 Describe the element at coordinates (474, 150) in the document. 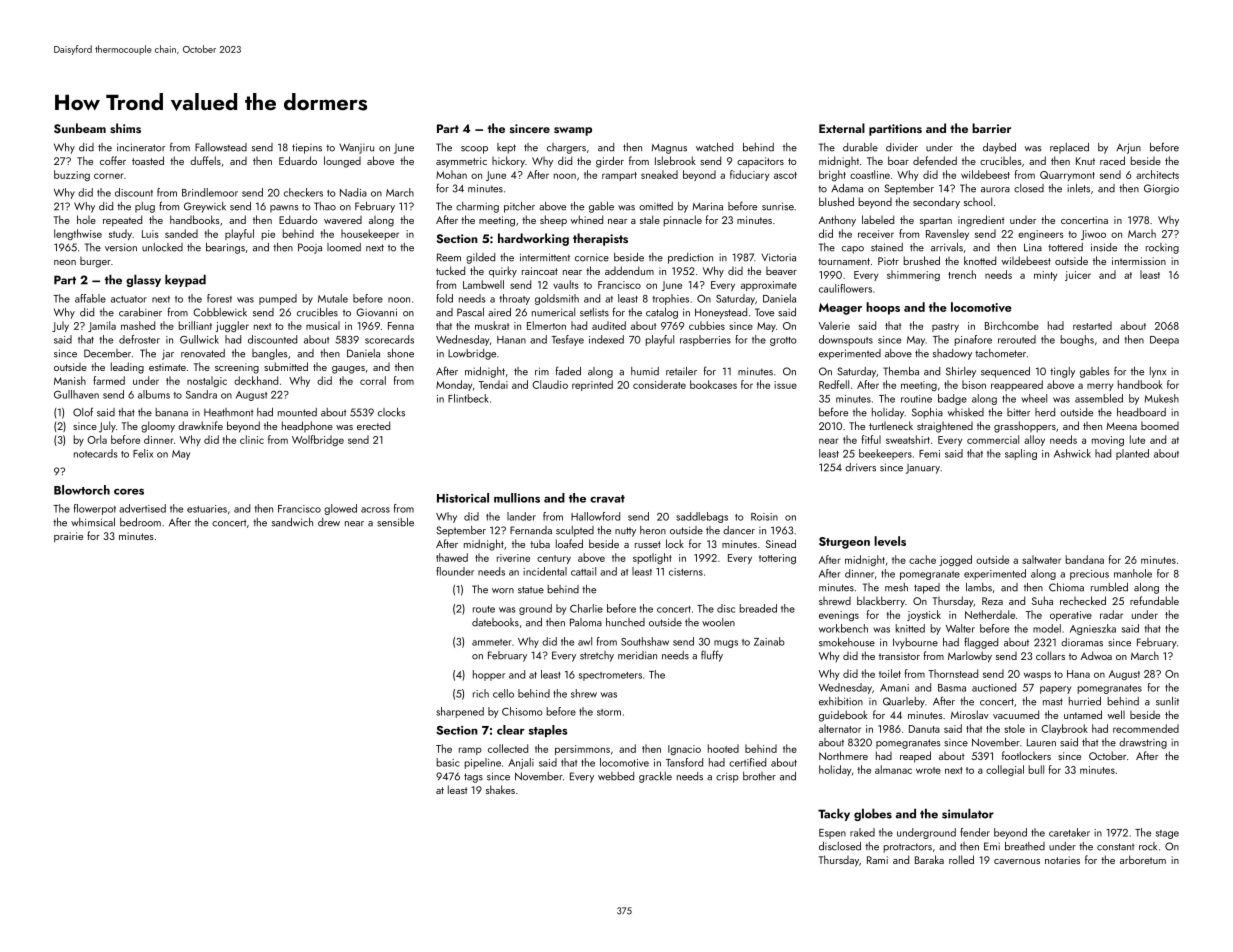

I see `scoop` at that location.
